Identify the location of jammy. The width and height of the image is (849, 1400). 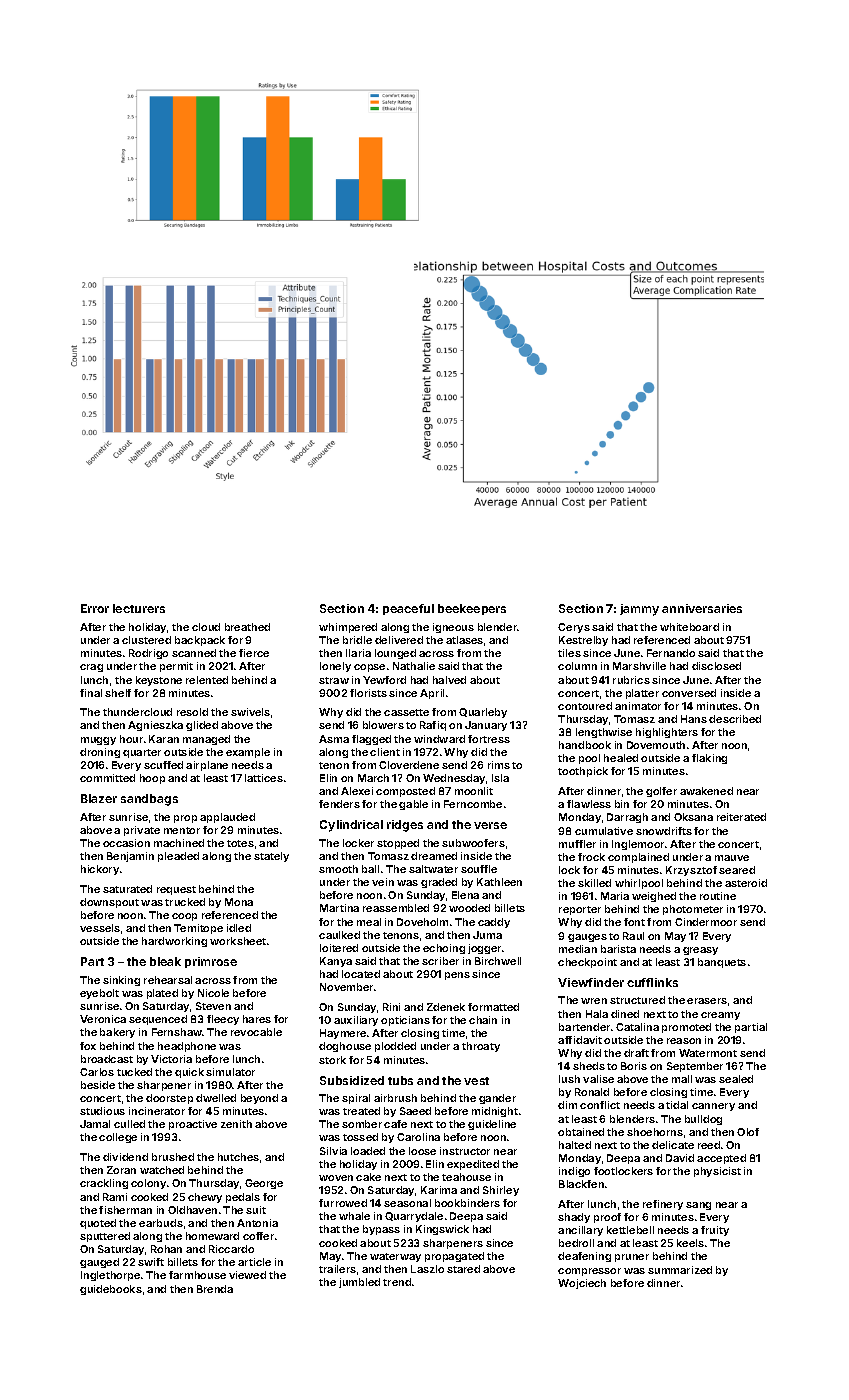
(639, 610).
